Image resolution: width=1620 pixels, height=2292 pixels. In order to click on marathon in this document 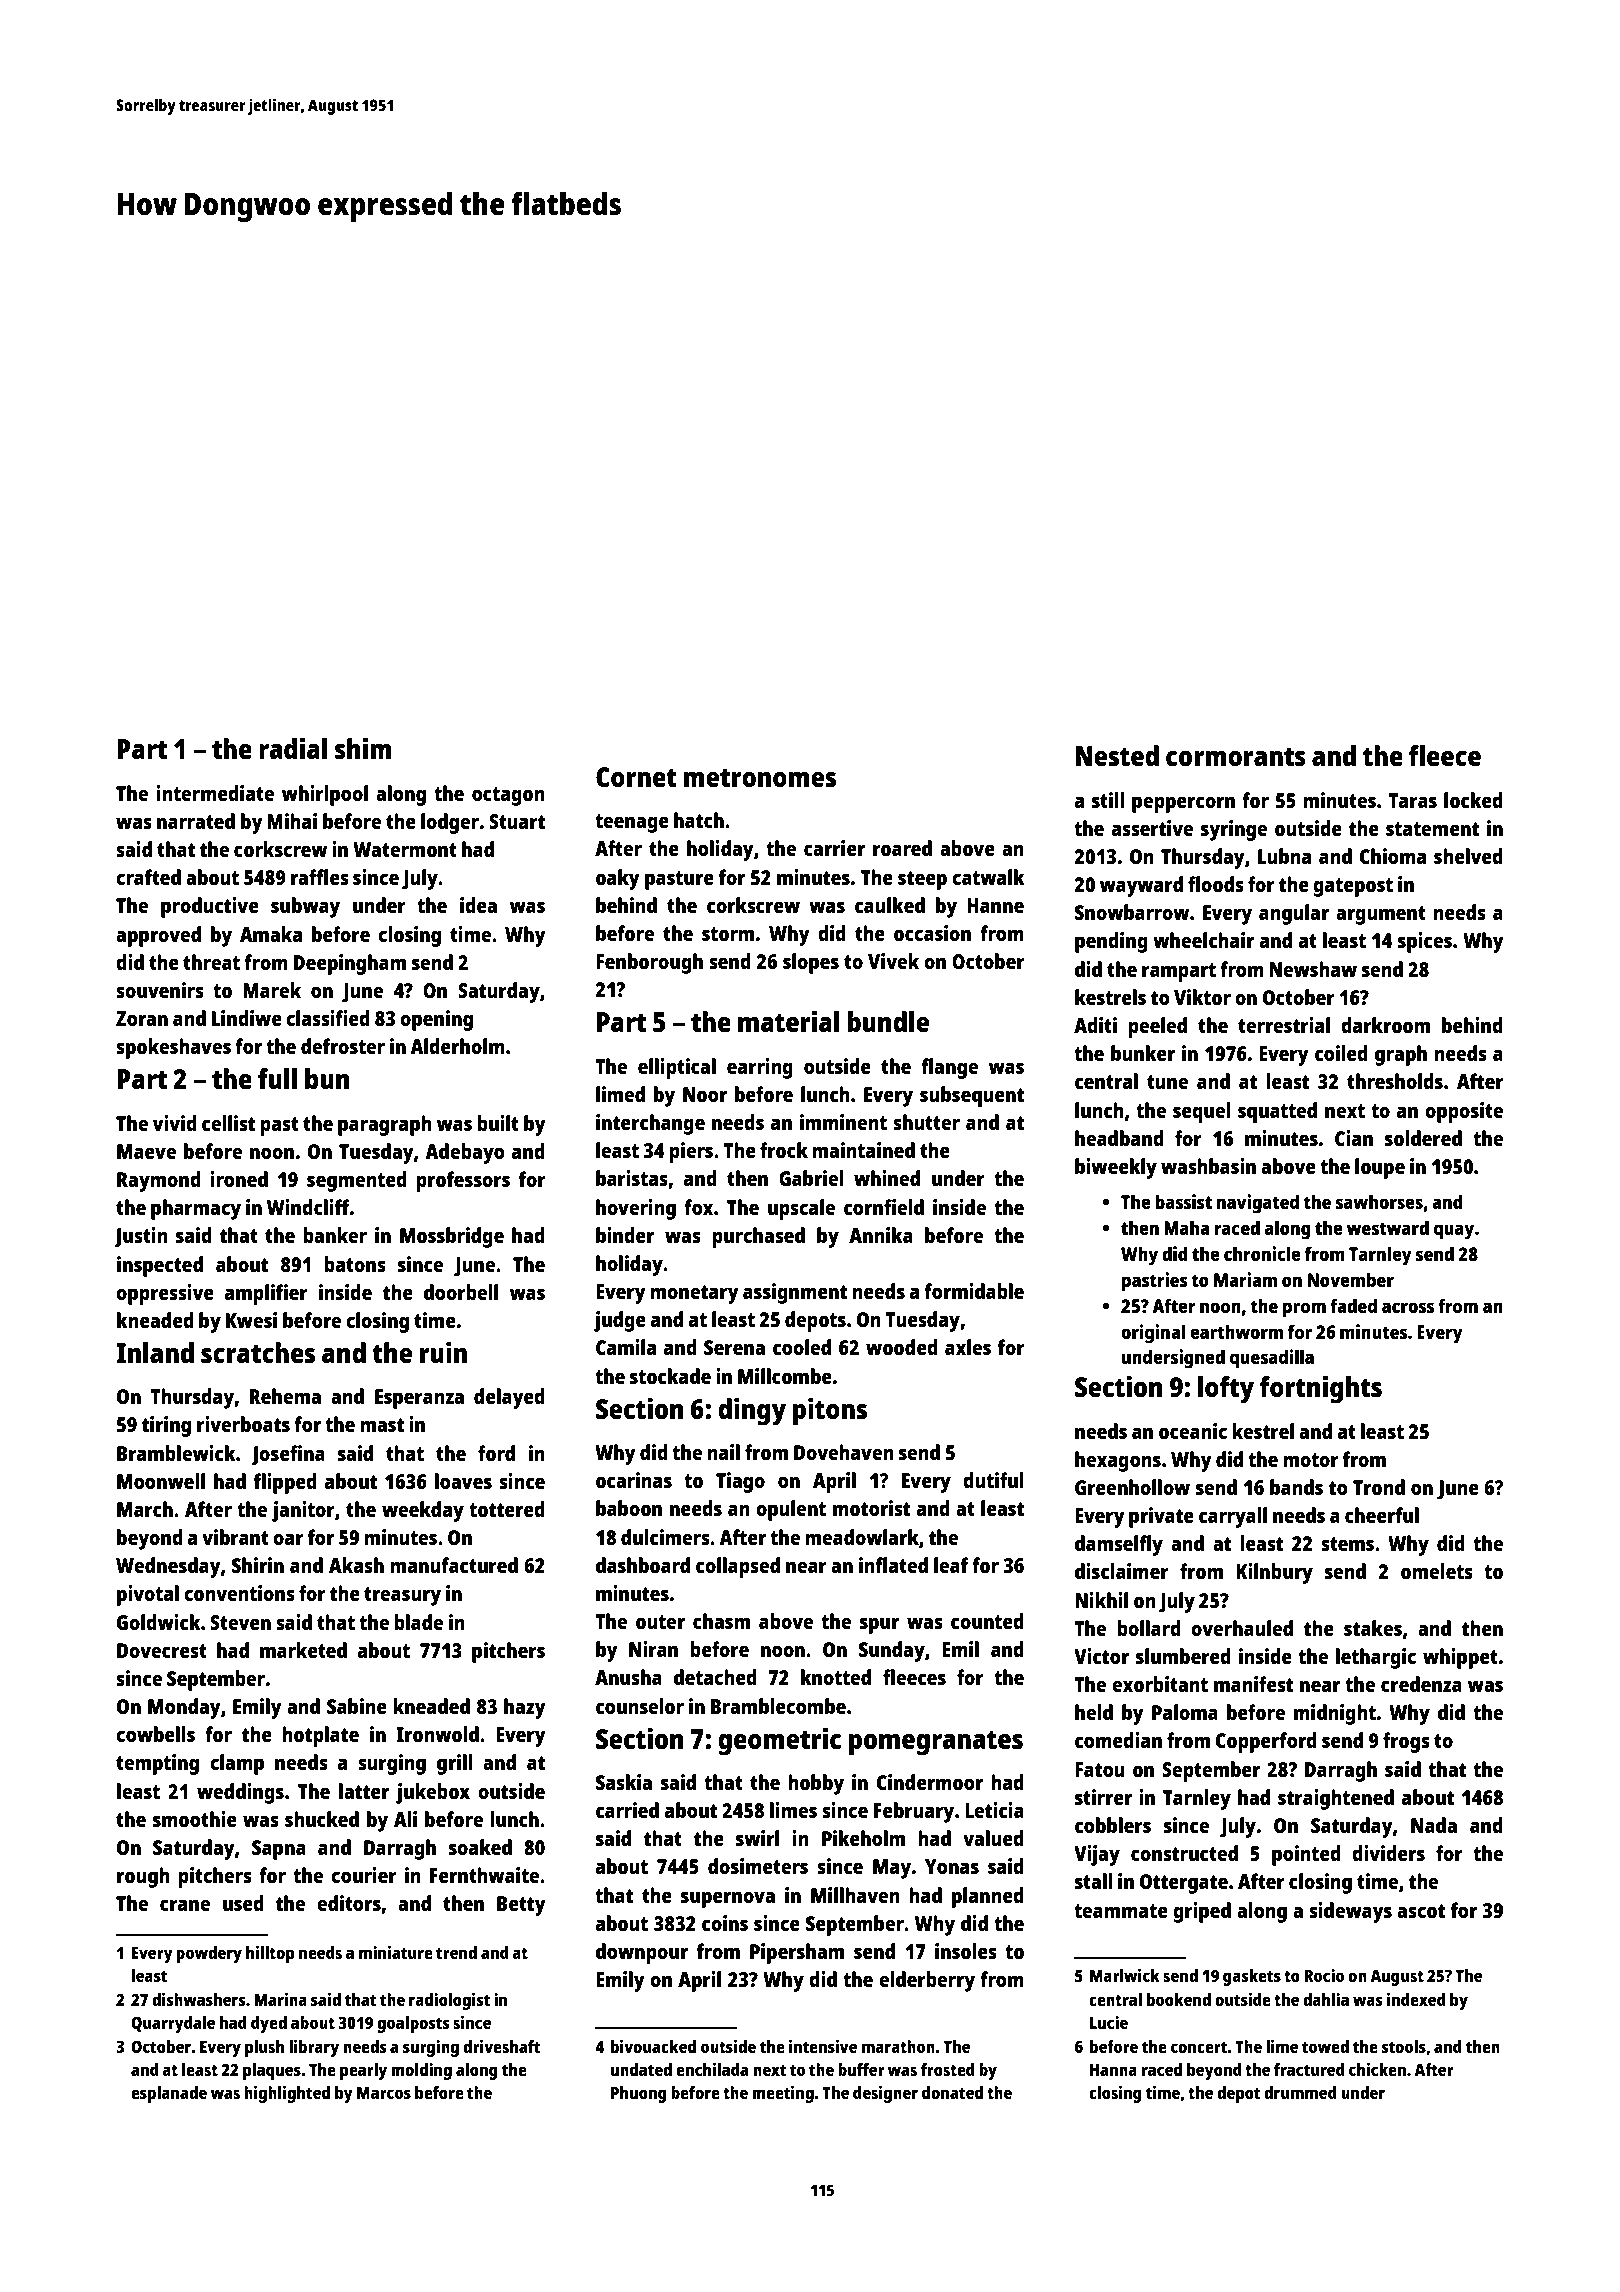, I will do `click(898, 2046)`.
